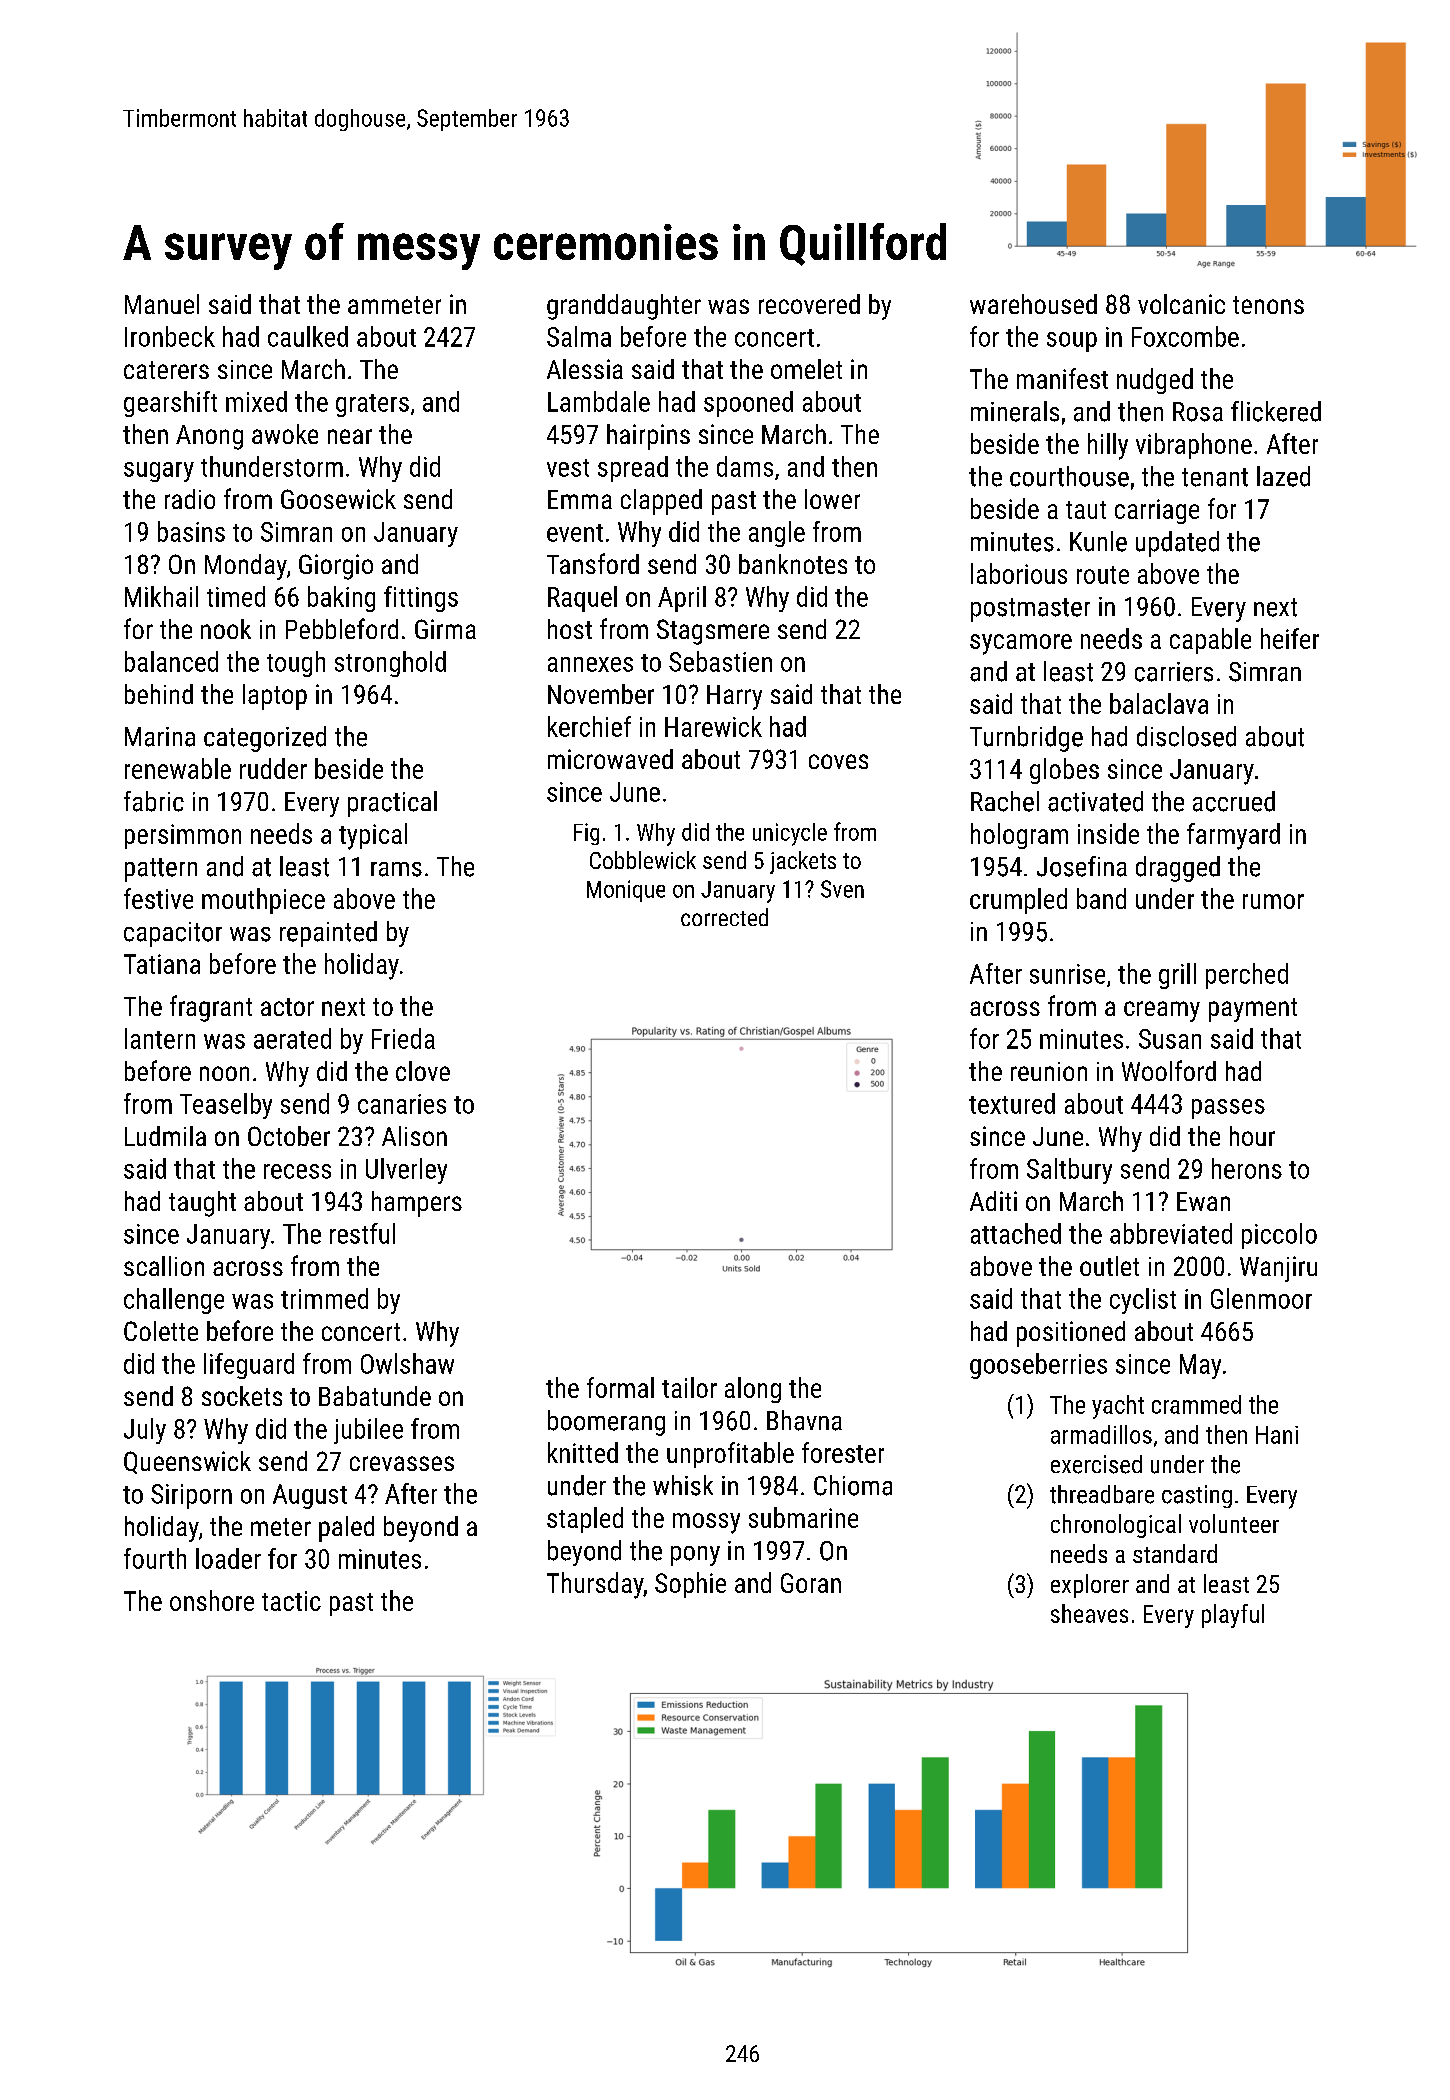  What do you see at coordinates (809, 304) in the screenshot?
I see `recovered` at bounding box center [809, 304].
